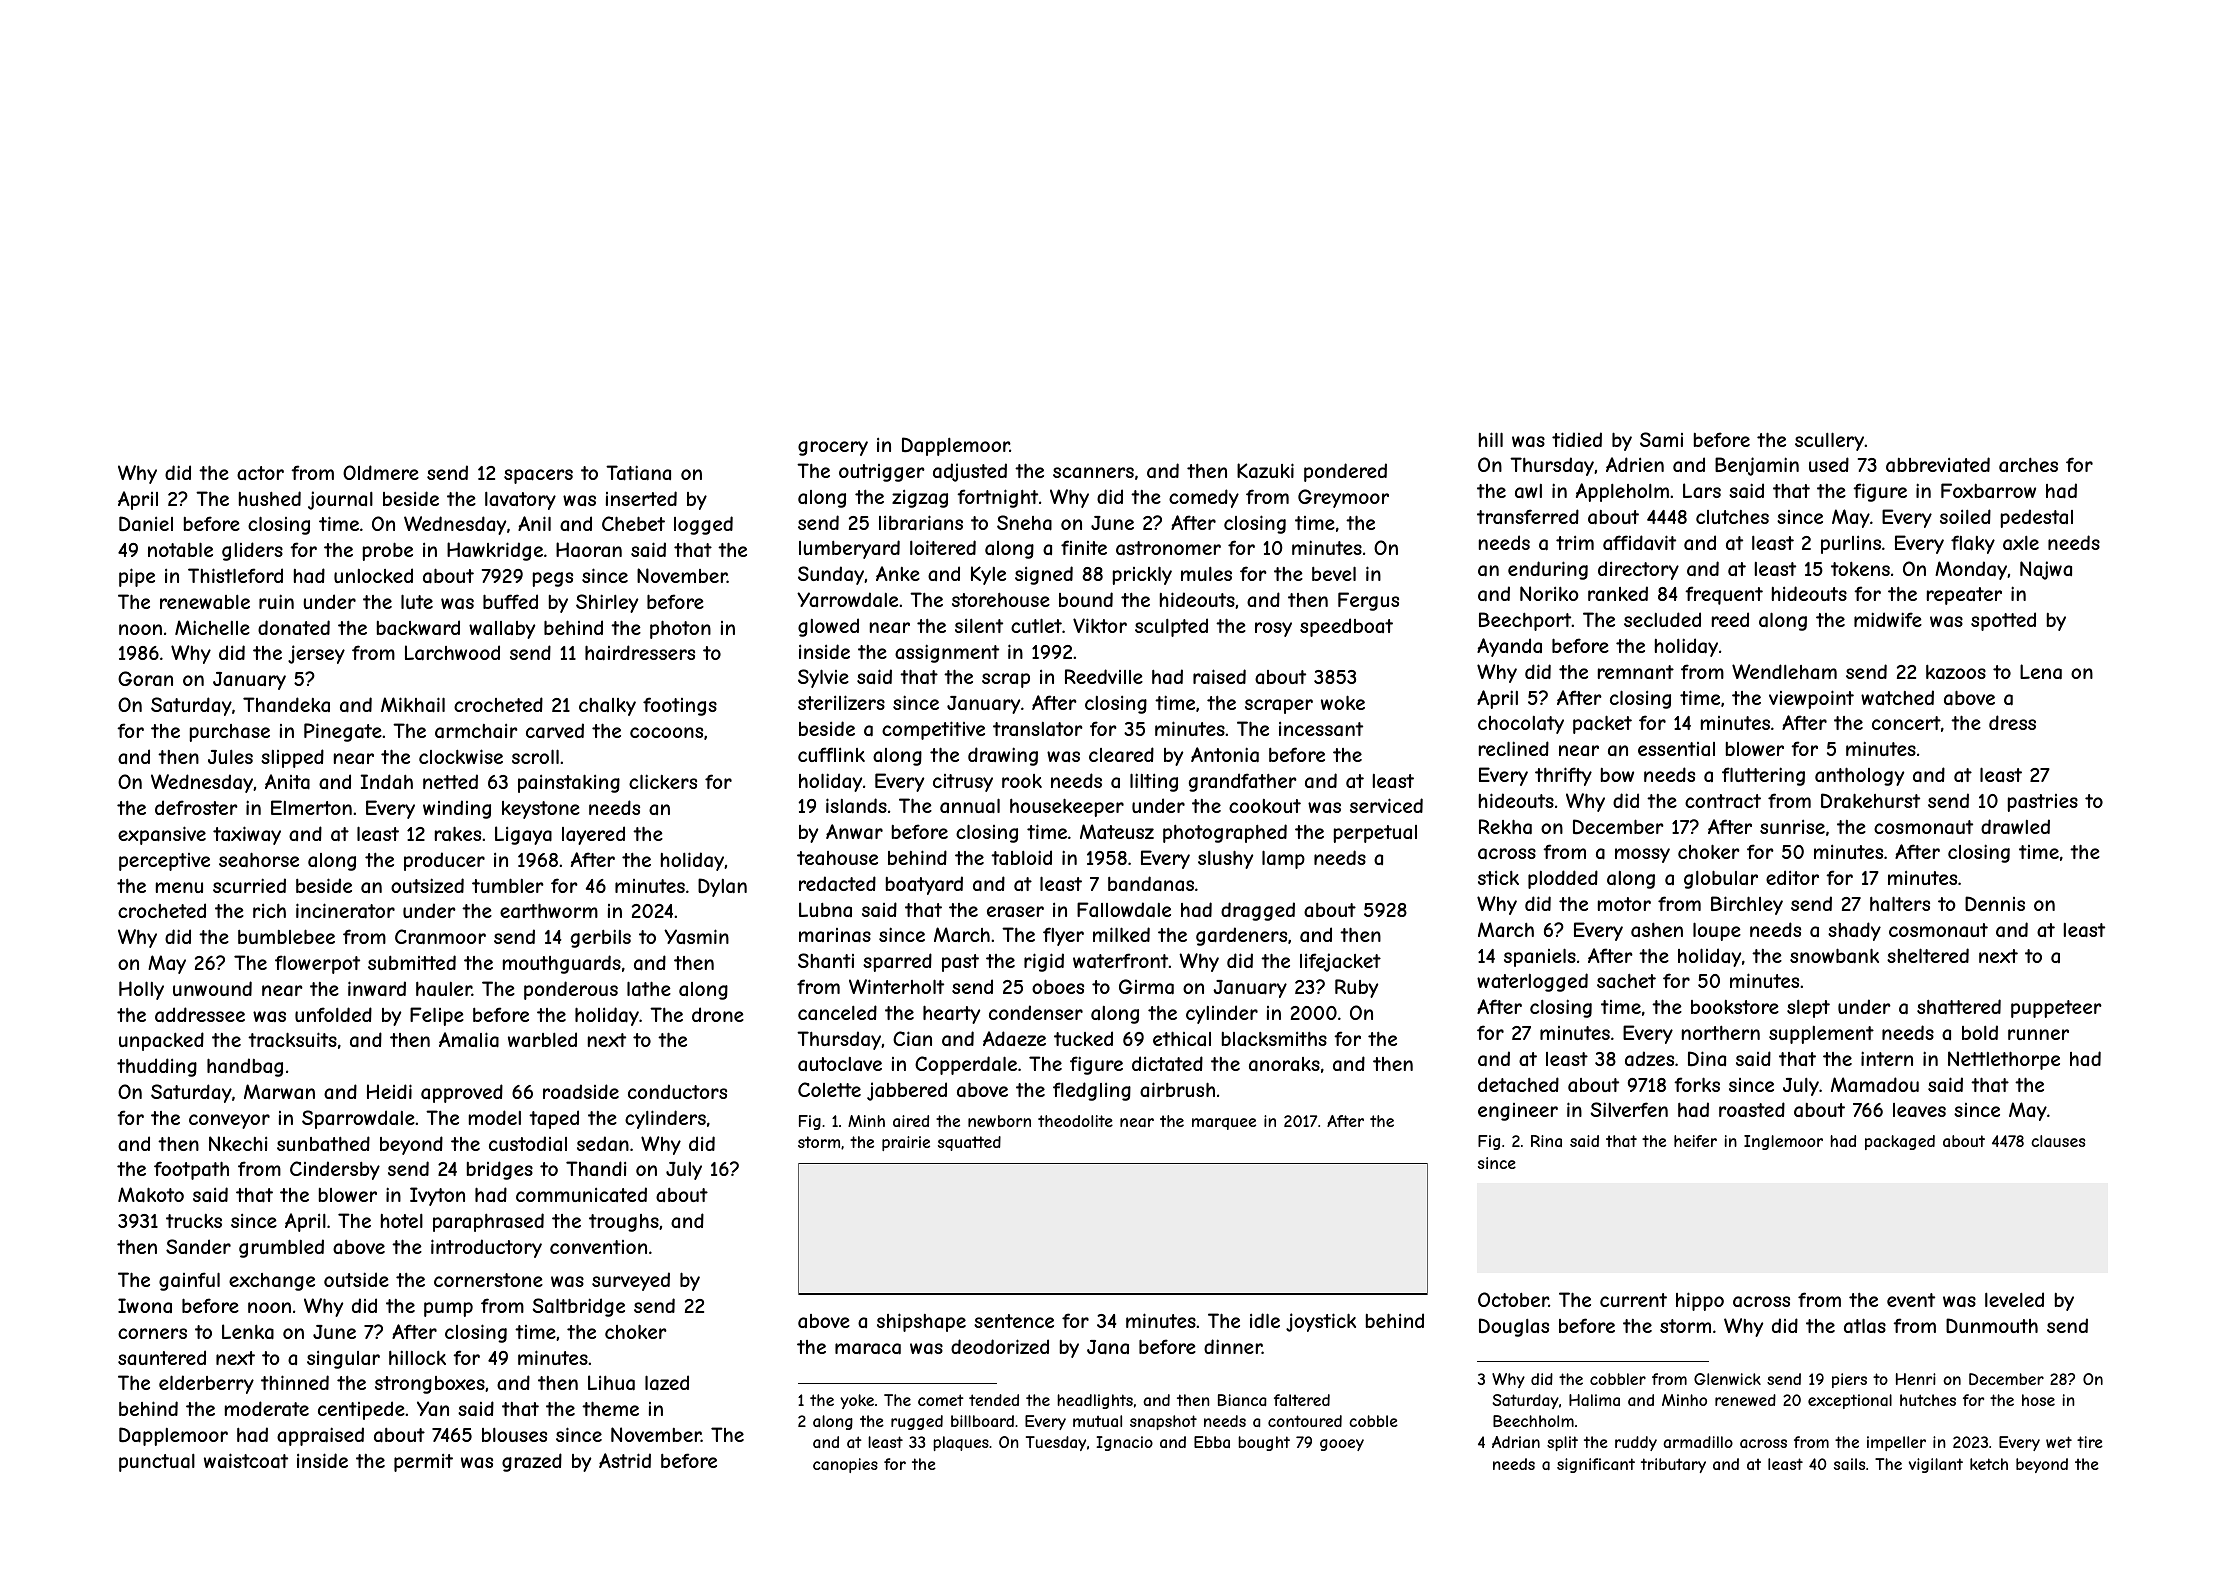 The image size is (2226, 1574). Describe the element at coordinates (1811, 699) in the screenshot. I see `viewpoint` at that location.
